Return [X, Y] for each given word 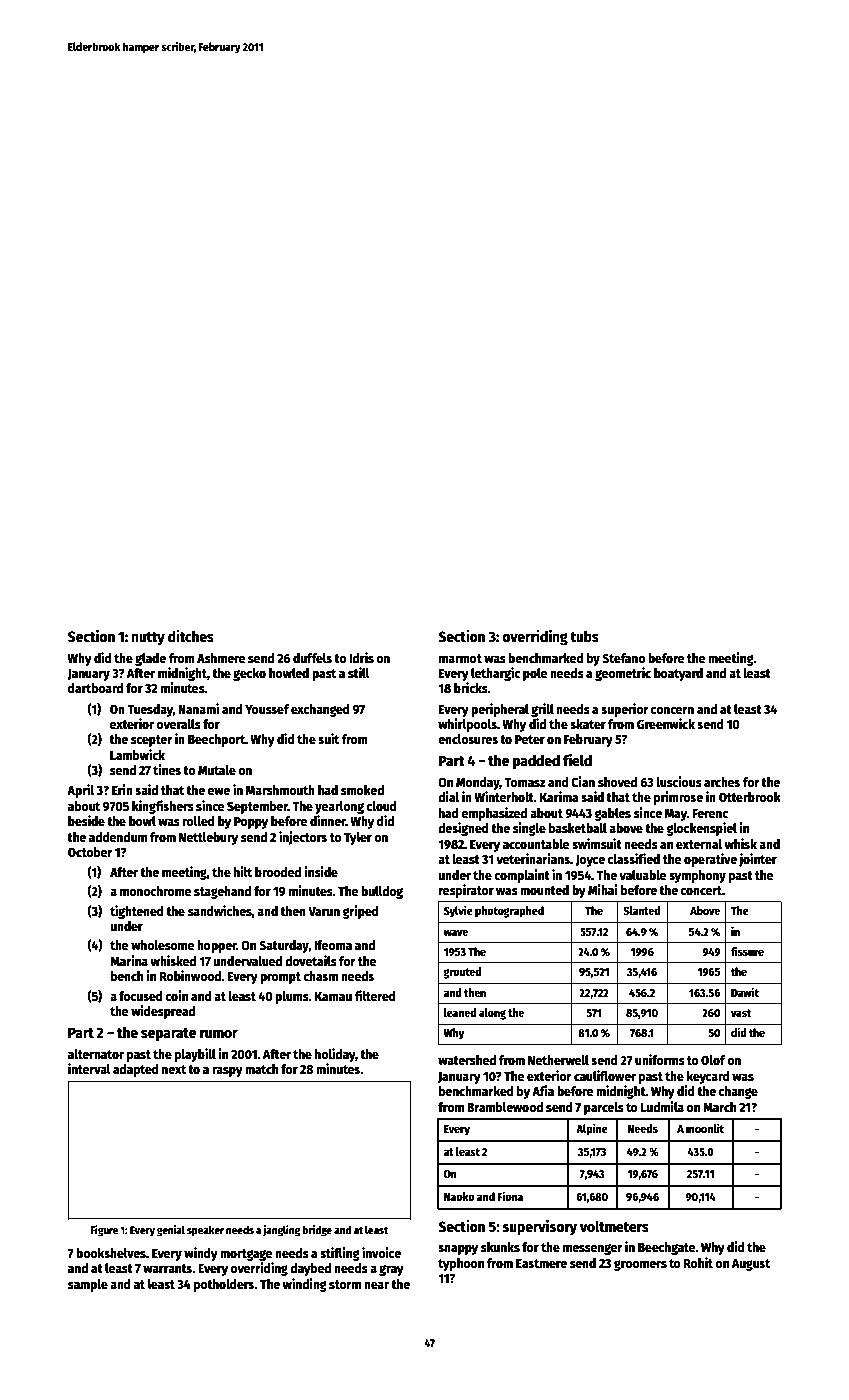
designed [463, 829]
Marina [129, 960]
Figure [104, 1231]
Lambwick [137, 754]
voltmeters [614, 1226]
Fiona [510, 1196]
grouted [462, 973]
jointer [758, 860]
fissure [747, 951]
